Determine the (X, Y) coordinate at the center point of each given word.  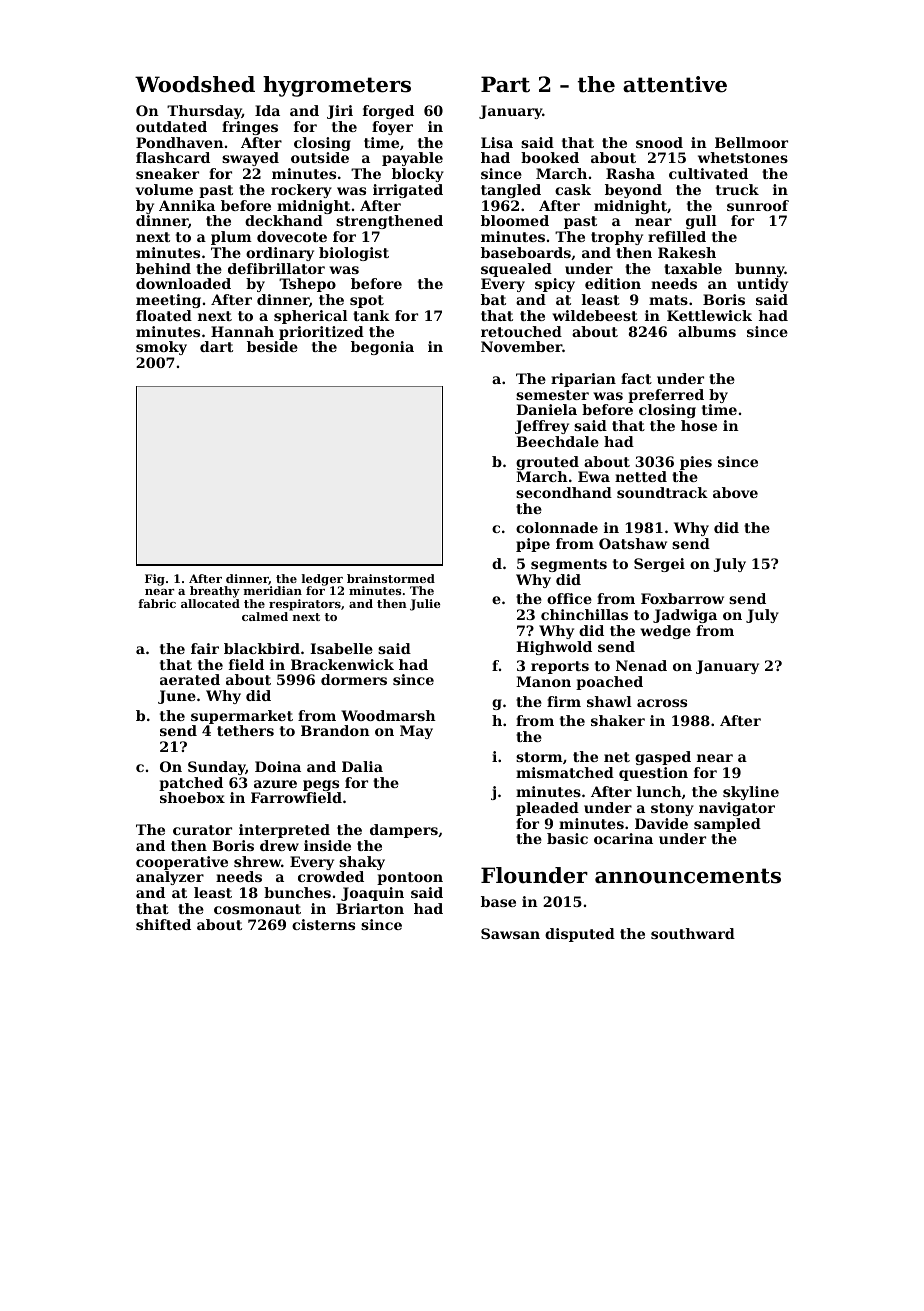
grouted (547, 463)
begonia (382, 348)
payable (412, 159)
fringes (250, 128)
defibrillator (276, 268)
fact (636, 378)
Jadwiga (685, 616)
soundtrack (662, 492)
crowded (331, 876)
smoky (161, 348)
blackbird (262, 648)
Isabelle (341, 648)
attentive (675, 84)
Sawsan (510, 933)
